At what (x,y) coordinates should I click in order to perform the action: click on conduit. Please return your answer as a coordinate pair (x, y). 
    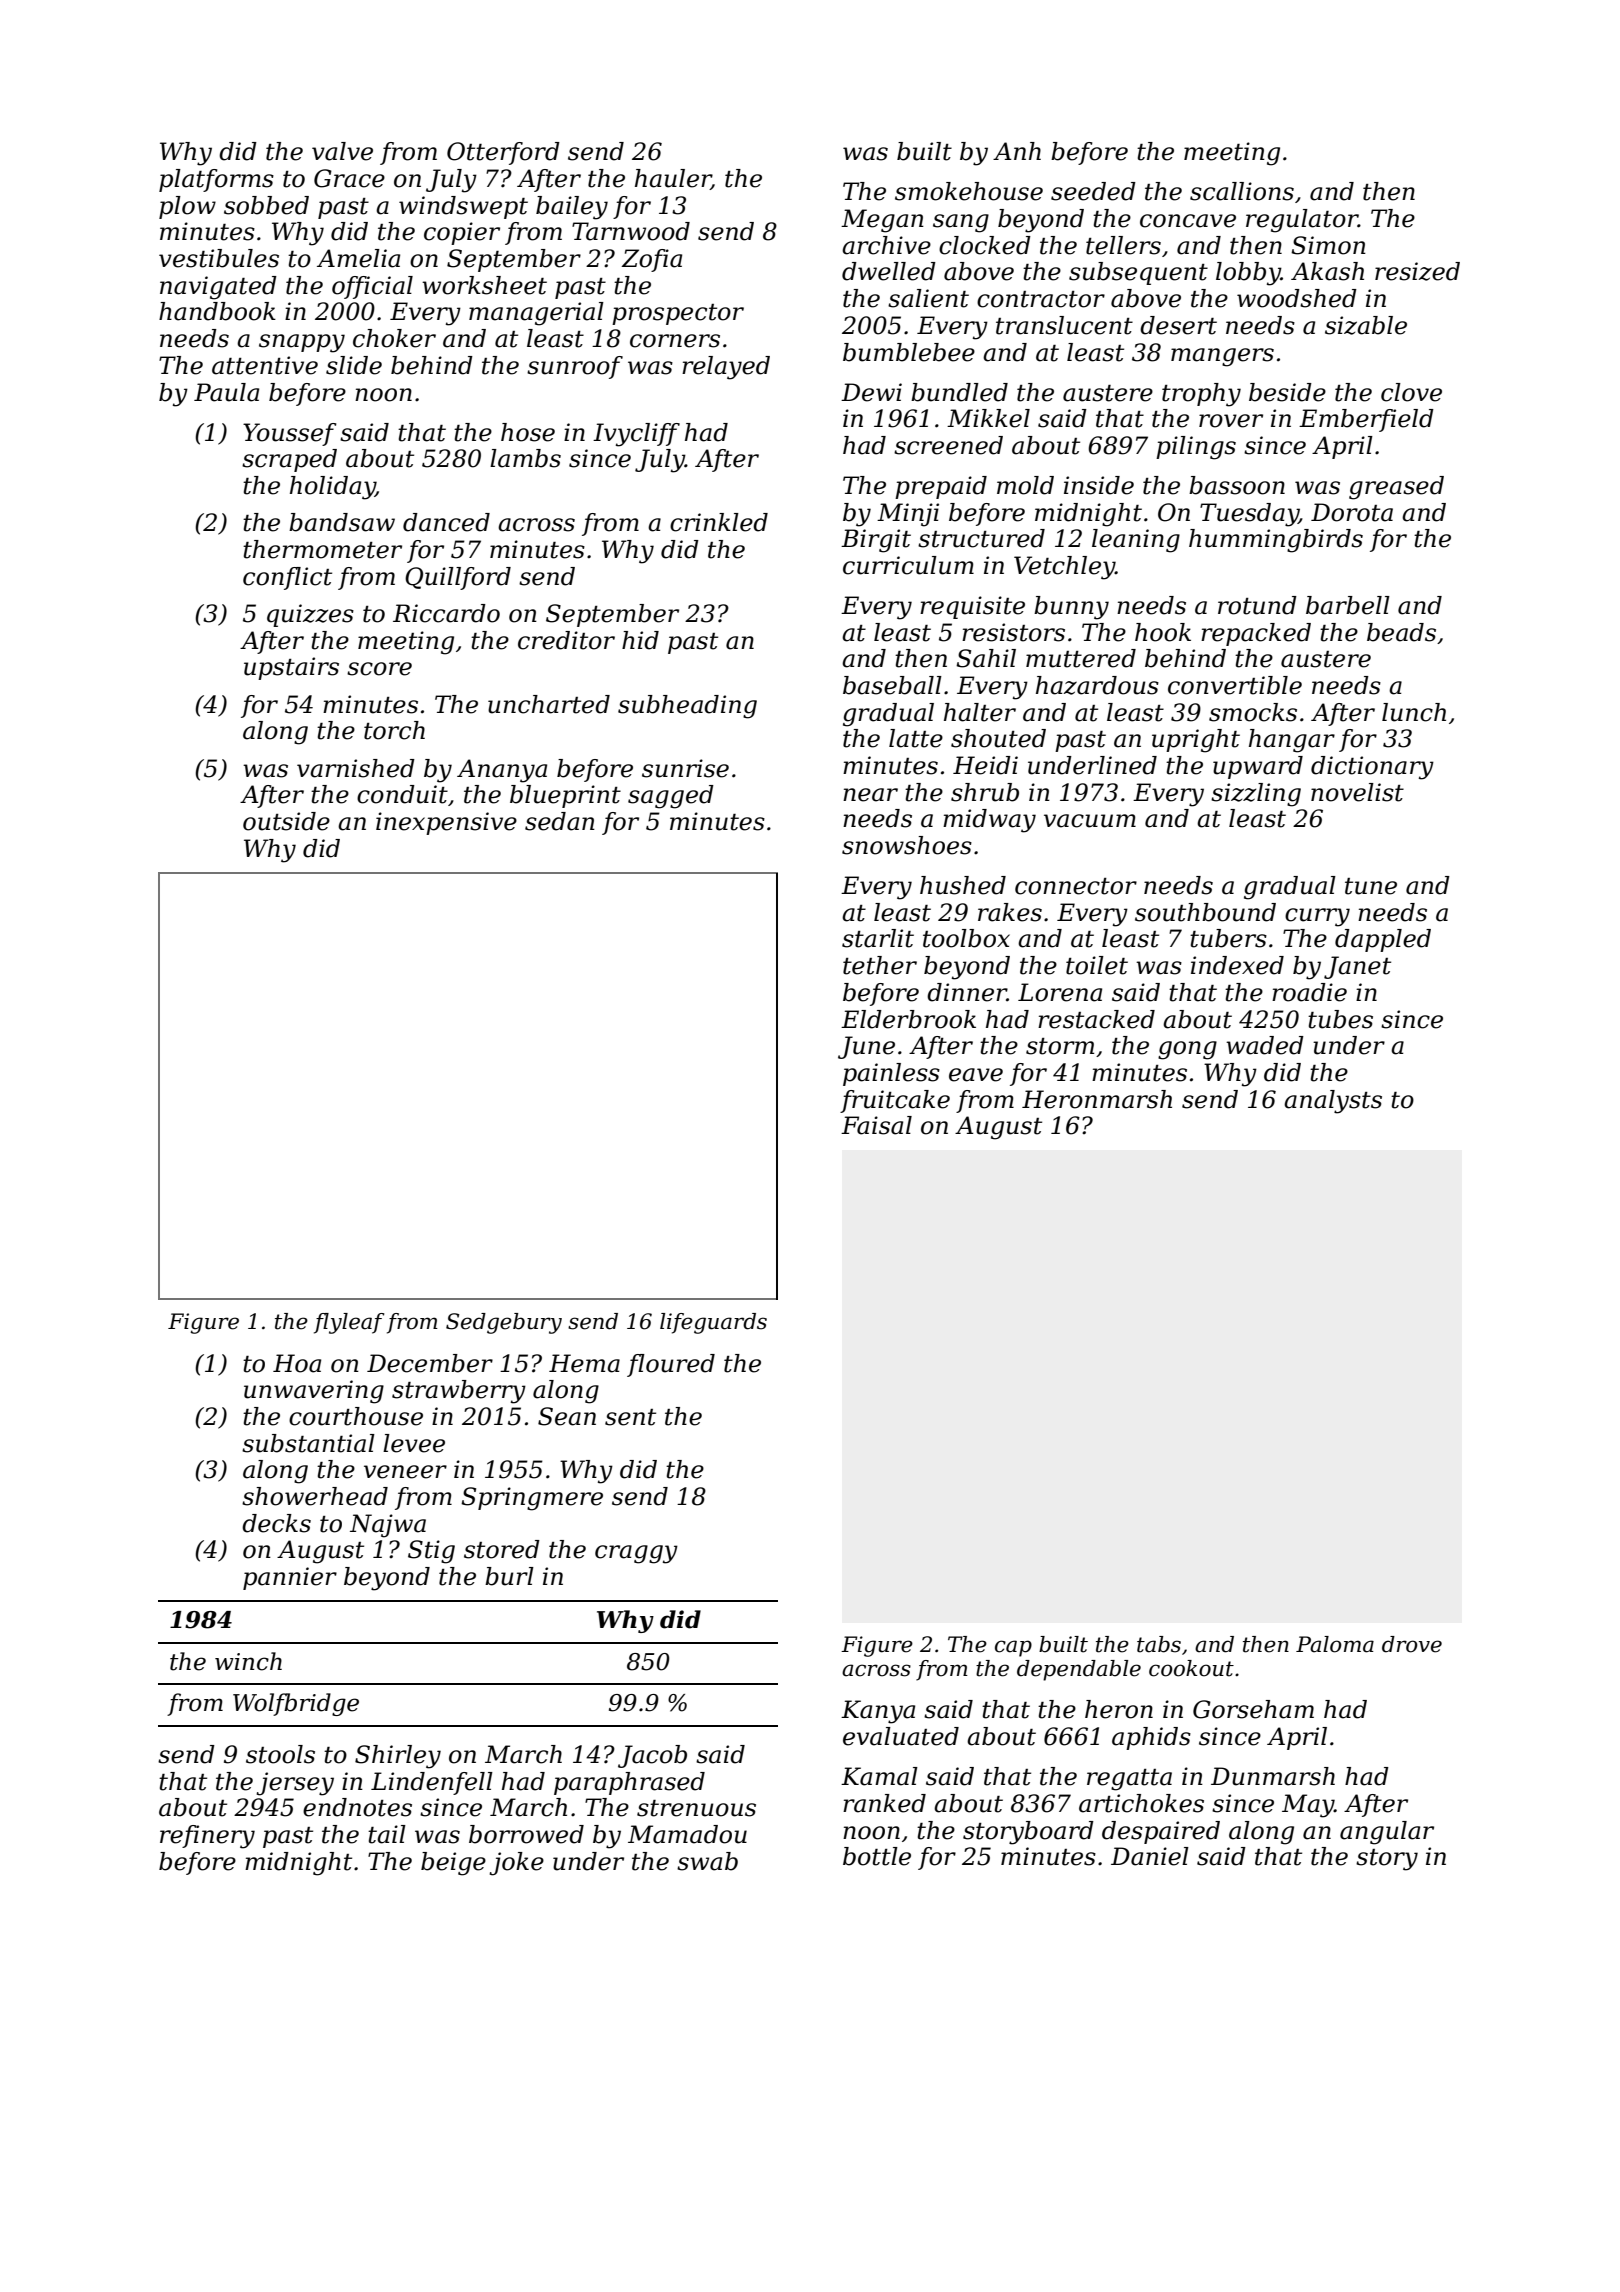
    Looking at the image, I should click on (402, 794).
